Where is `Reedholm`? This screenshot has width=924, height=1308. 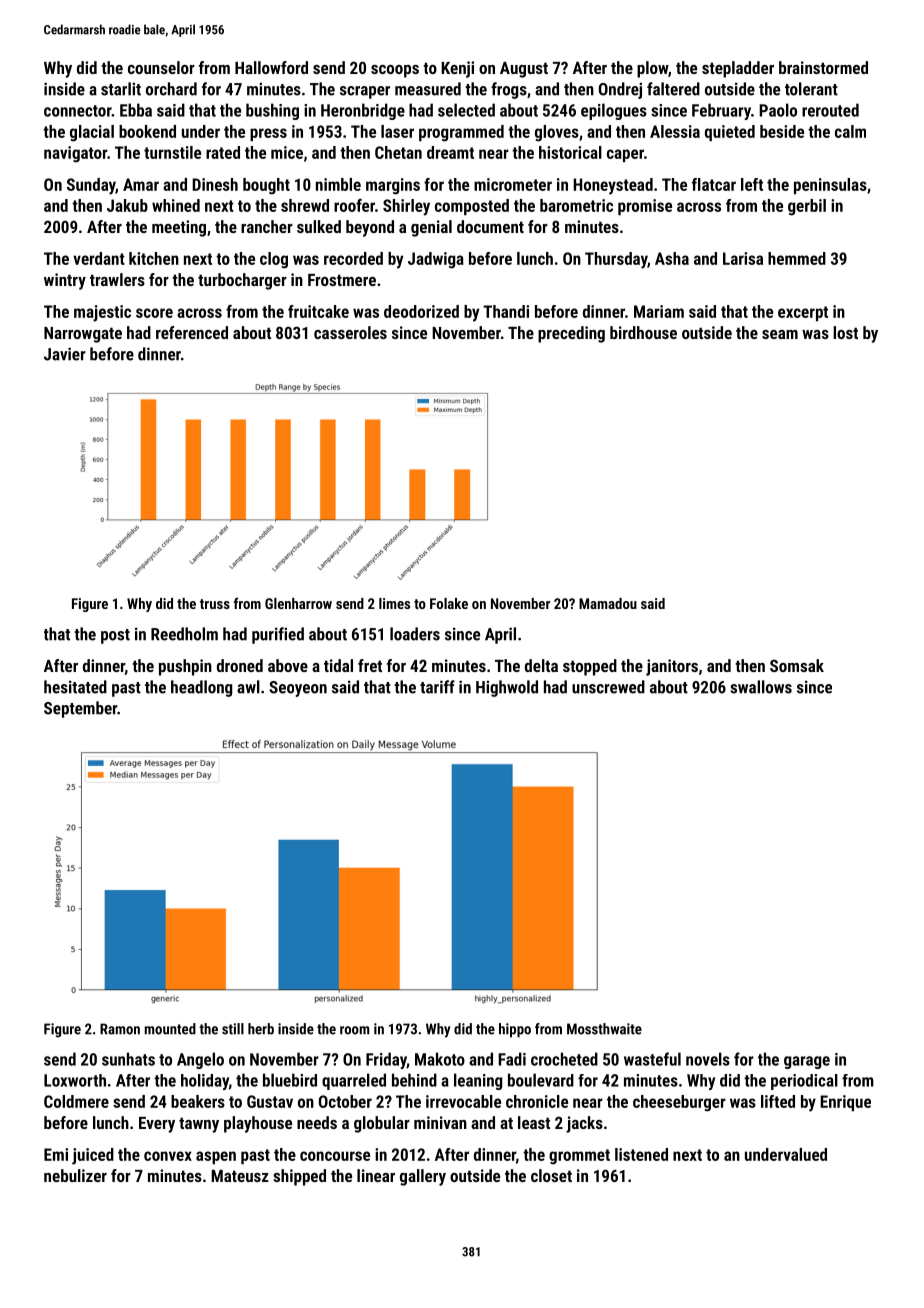
Reedholm is located at coordinates (184, 634).
